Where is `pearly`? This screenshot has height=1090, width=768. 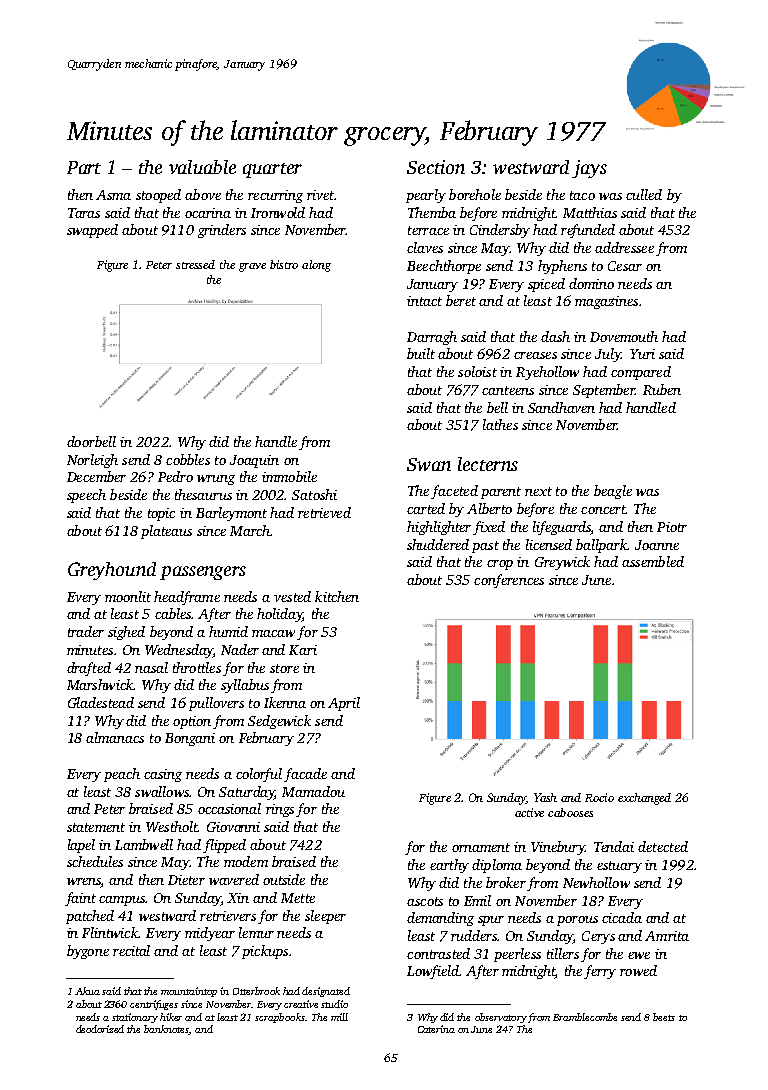 pearly is located at coordinates (426, 196).
